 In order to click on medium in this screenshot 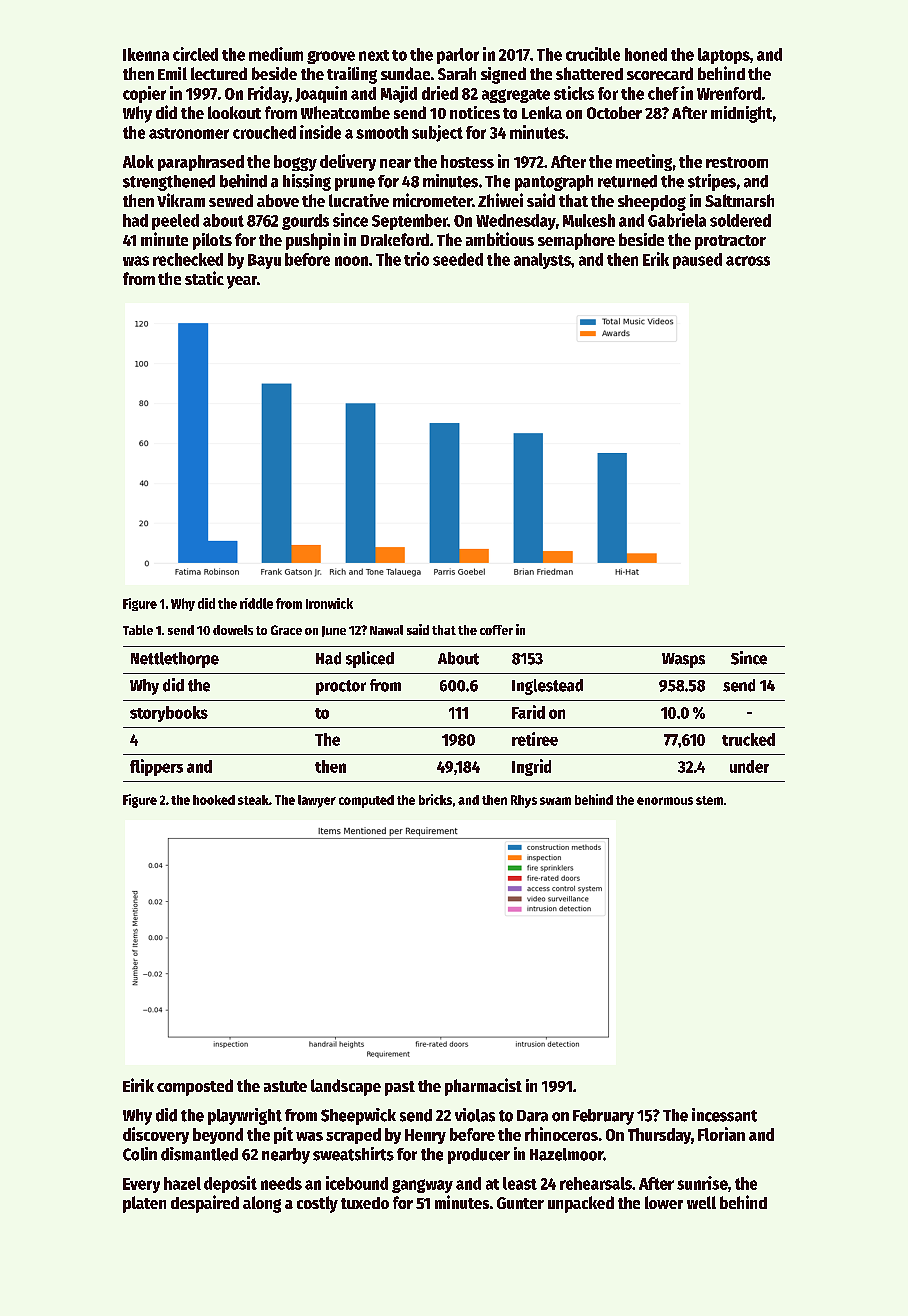, I will do `click(276, 54)`.
